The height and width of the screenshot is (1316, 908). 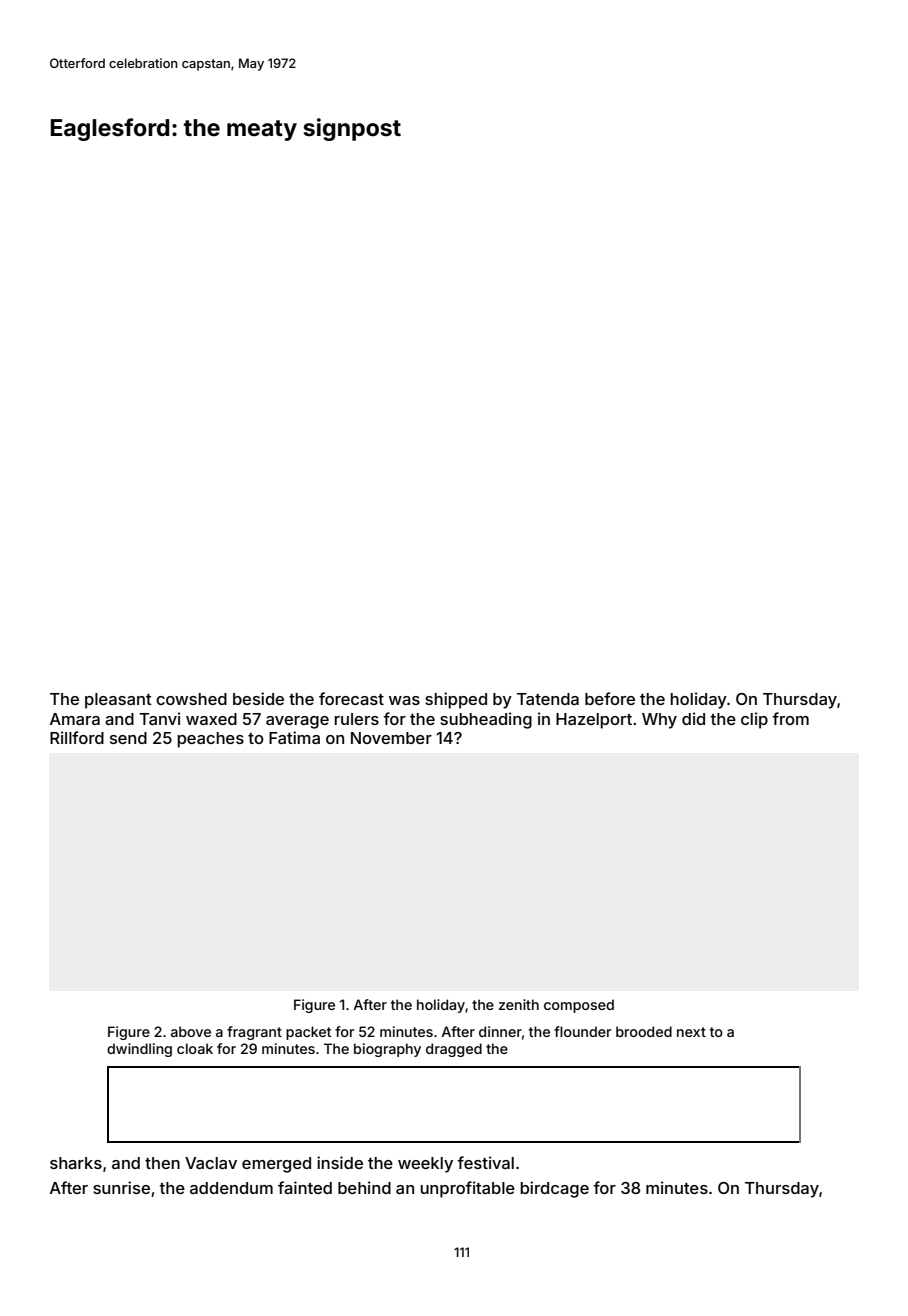 I want to click on weekly, so click(x=425, y=1165).
